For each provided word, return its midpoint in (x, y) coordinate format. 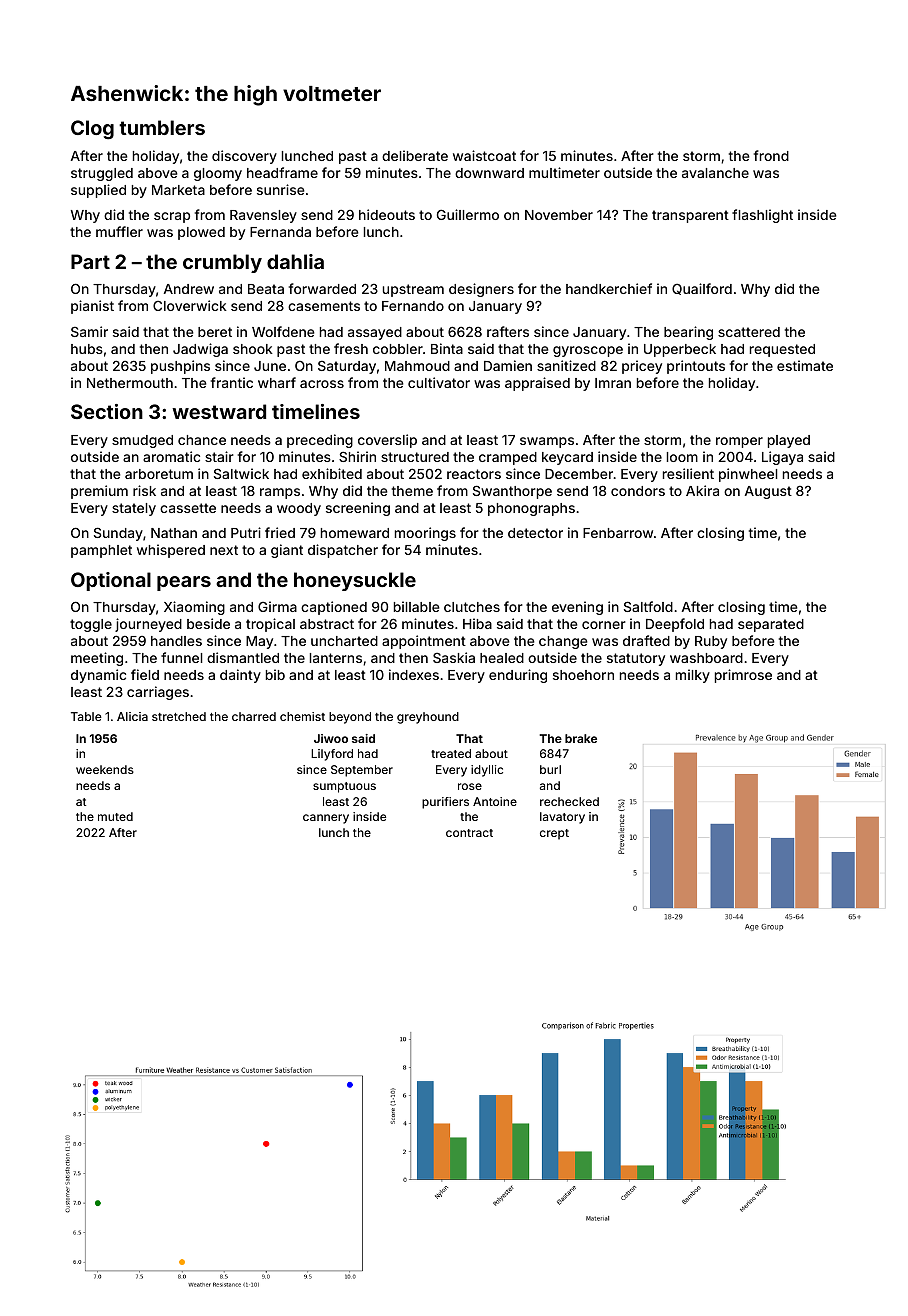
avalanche (715, 173)
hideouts (387, 214)
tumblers (162, 127)
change (563, 642)
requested (782, 350)
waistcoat (484, 155)
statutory (636, 659)
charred (254, 716)
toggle (91, 625)
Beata (266, 289)
